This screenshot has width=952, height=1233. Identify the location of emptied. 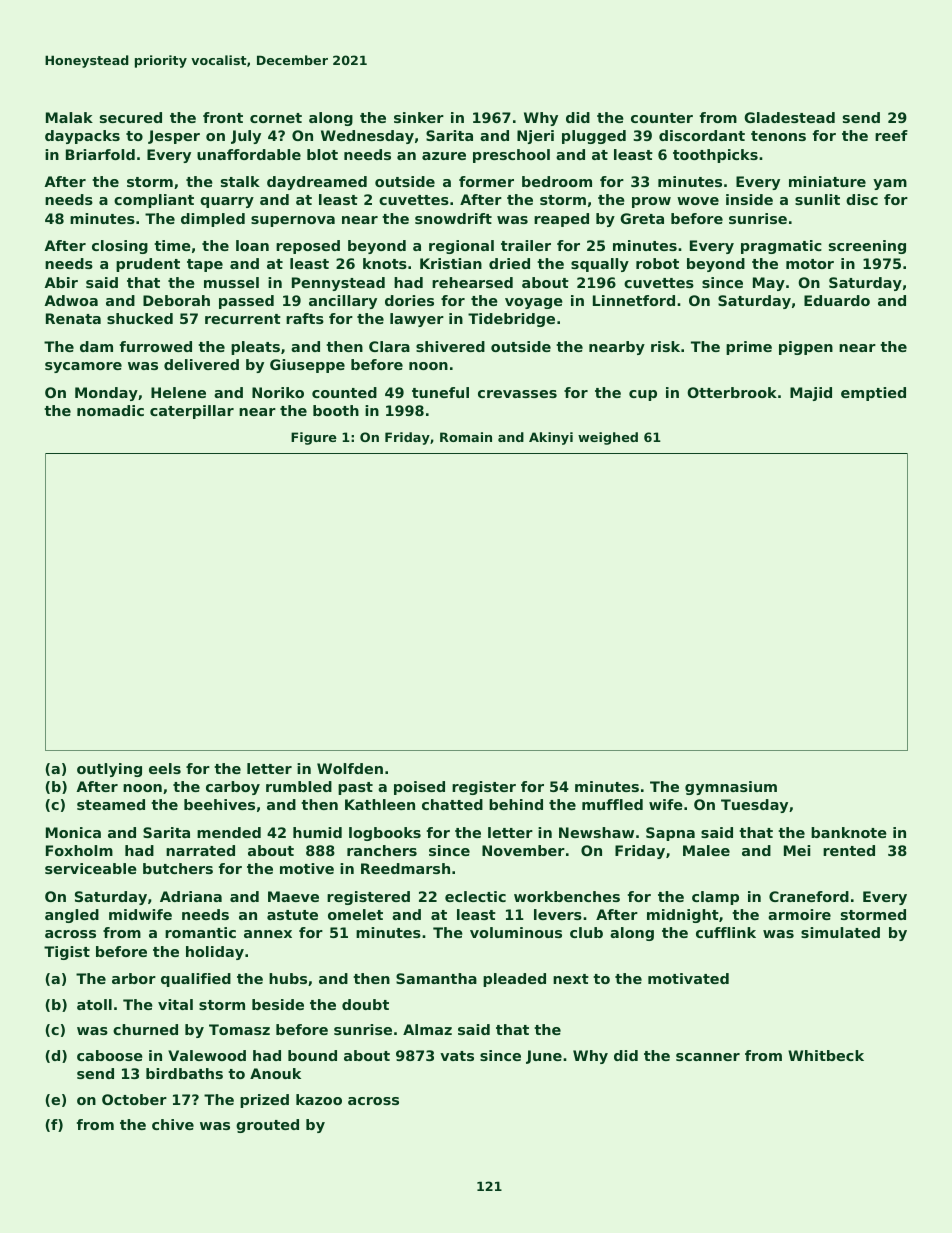
(873, 394).
